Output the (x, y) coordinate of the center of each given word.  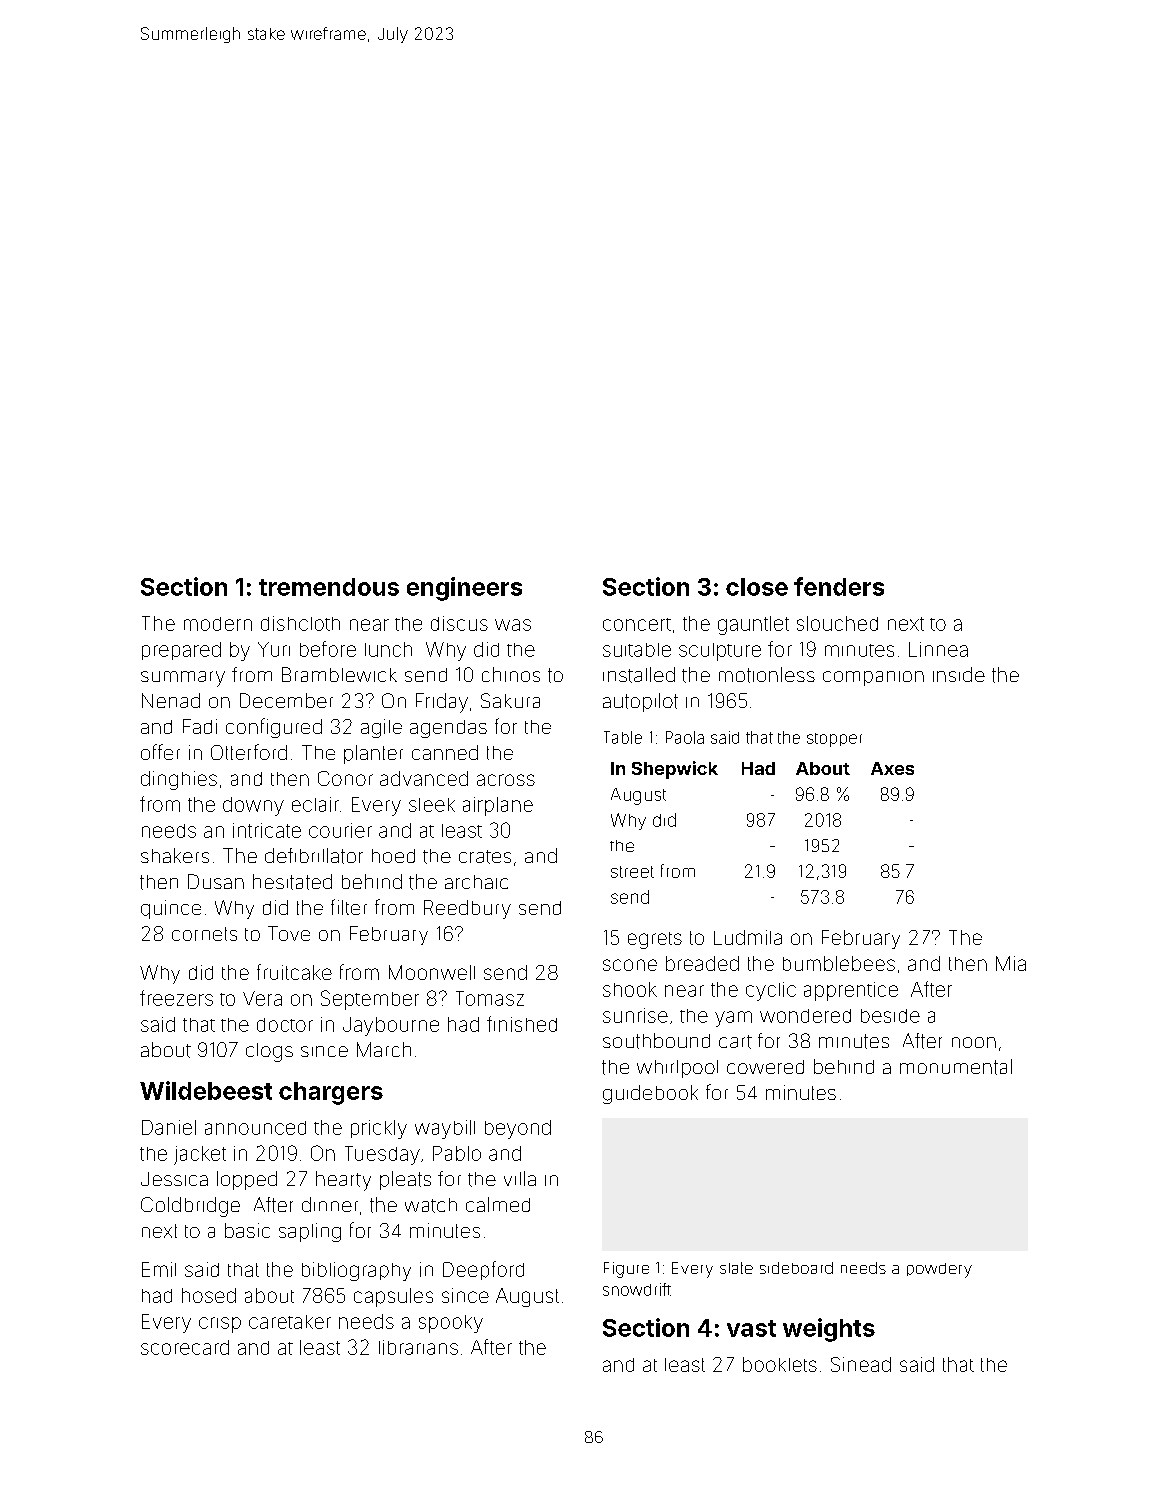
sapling (310, 1232)
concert (637, 624)
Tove (289, 933)
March (384, 1049)
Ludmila (748, 937)
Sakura (510, 700)
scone (630, 965)
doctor (285, 1025)
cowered (765, 1067)
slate (736, 1268)
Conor (345, 778)
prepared (181, 651)
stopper (834, 740)
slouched (837, 623)
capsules (393, 1297)
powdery (939, 1270)
